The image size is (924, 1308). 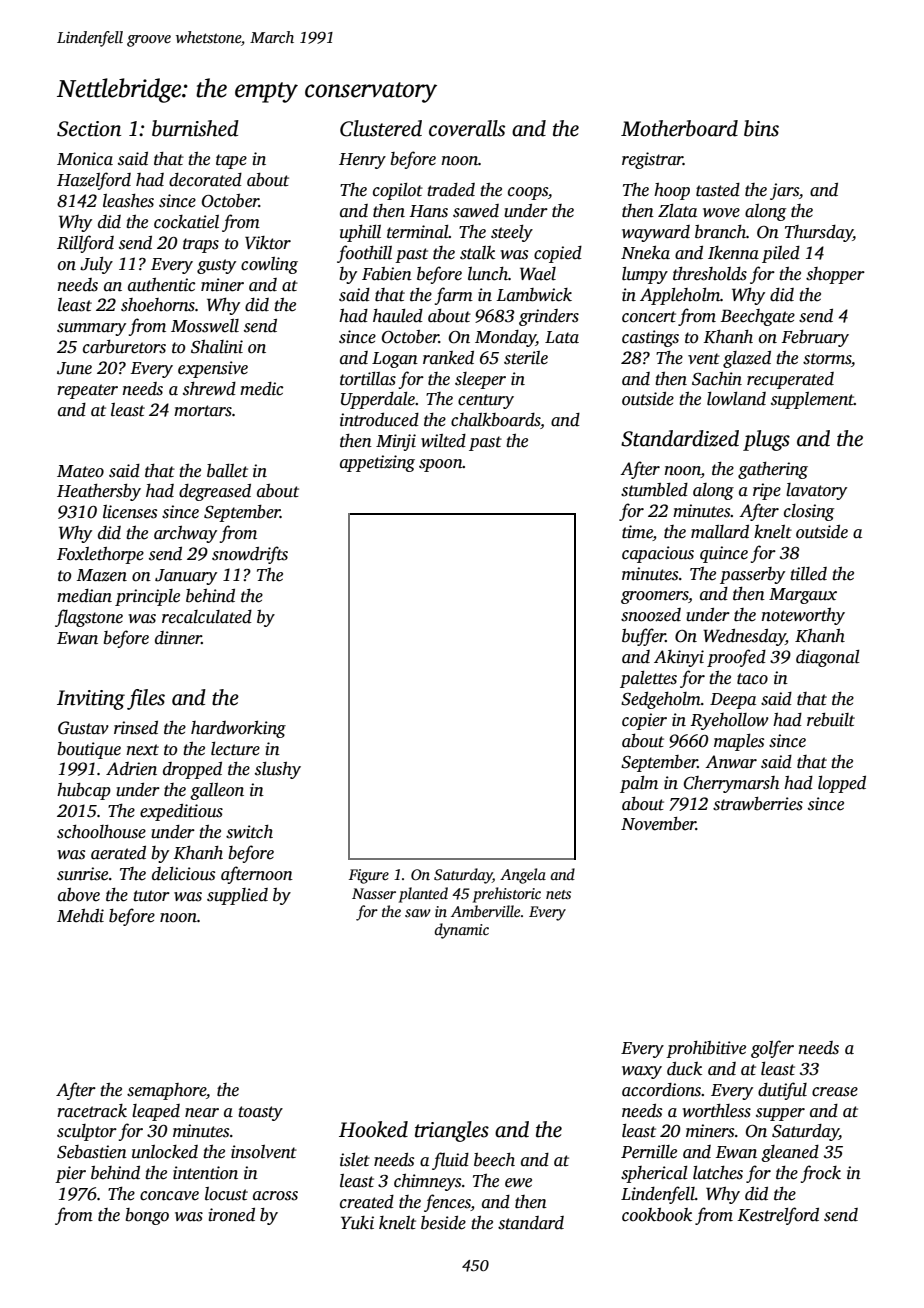 What do you see at coordinates (827, 359) in the screenshot?
I see `storms` at bounding box center [827, 359].
